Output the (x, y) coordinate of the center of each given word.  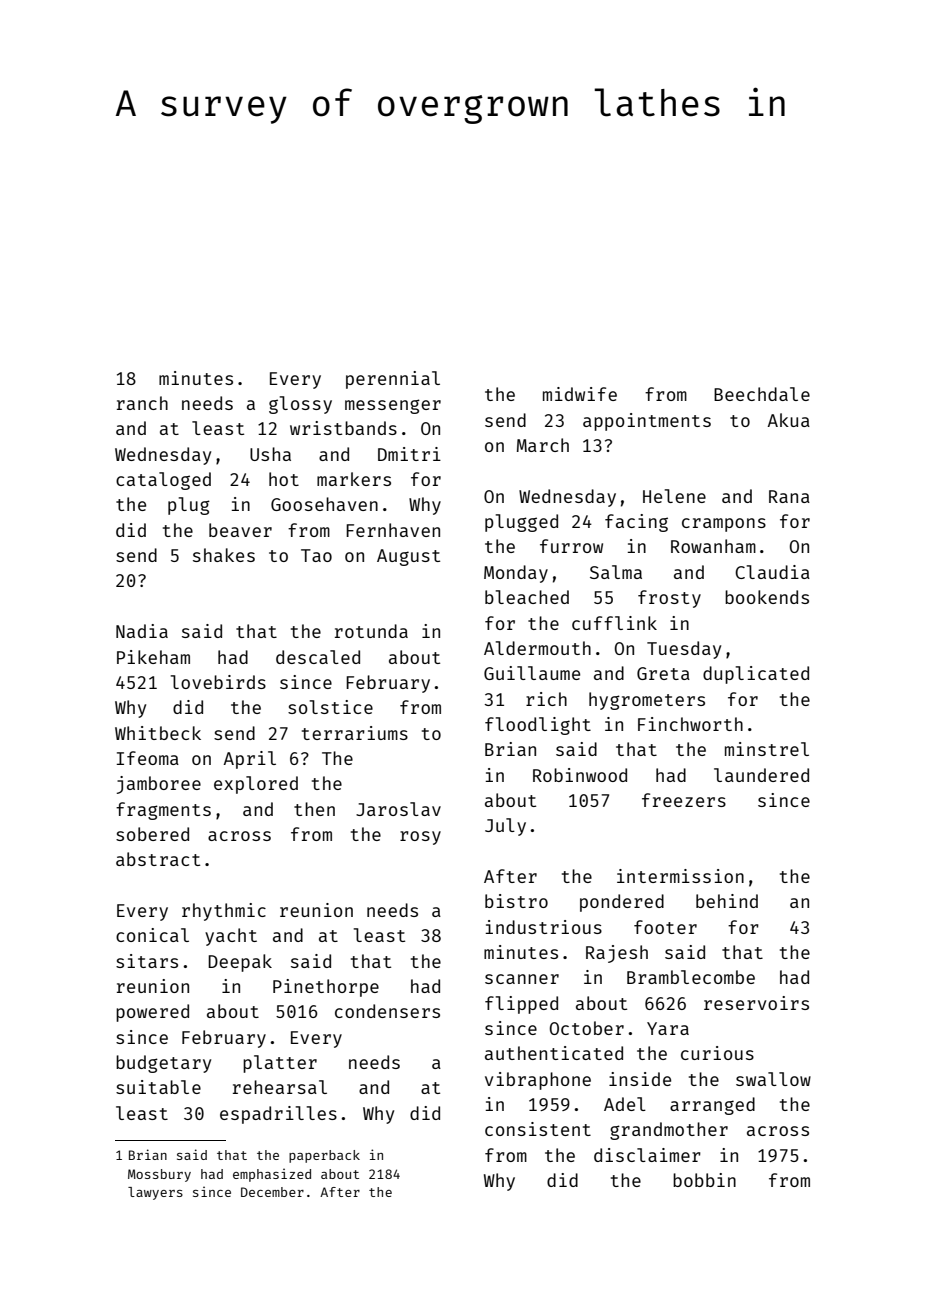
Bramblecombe (691, 977)
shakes (224, 555)
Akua (789, 420)
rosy (420, 838)
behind (727, 901)
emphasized (272, 1175)
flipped (521, 1005)
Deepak (240, 963)
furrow (571, 546)
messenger (393, 406)
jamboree (159, 785)
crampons (724, 525)
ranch (142, 403)
